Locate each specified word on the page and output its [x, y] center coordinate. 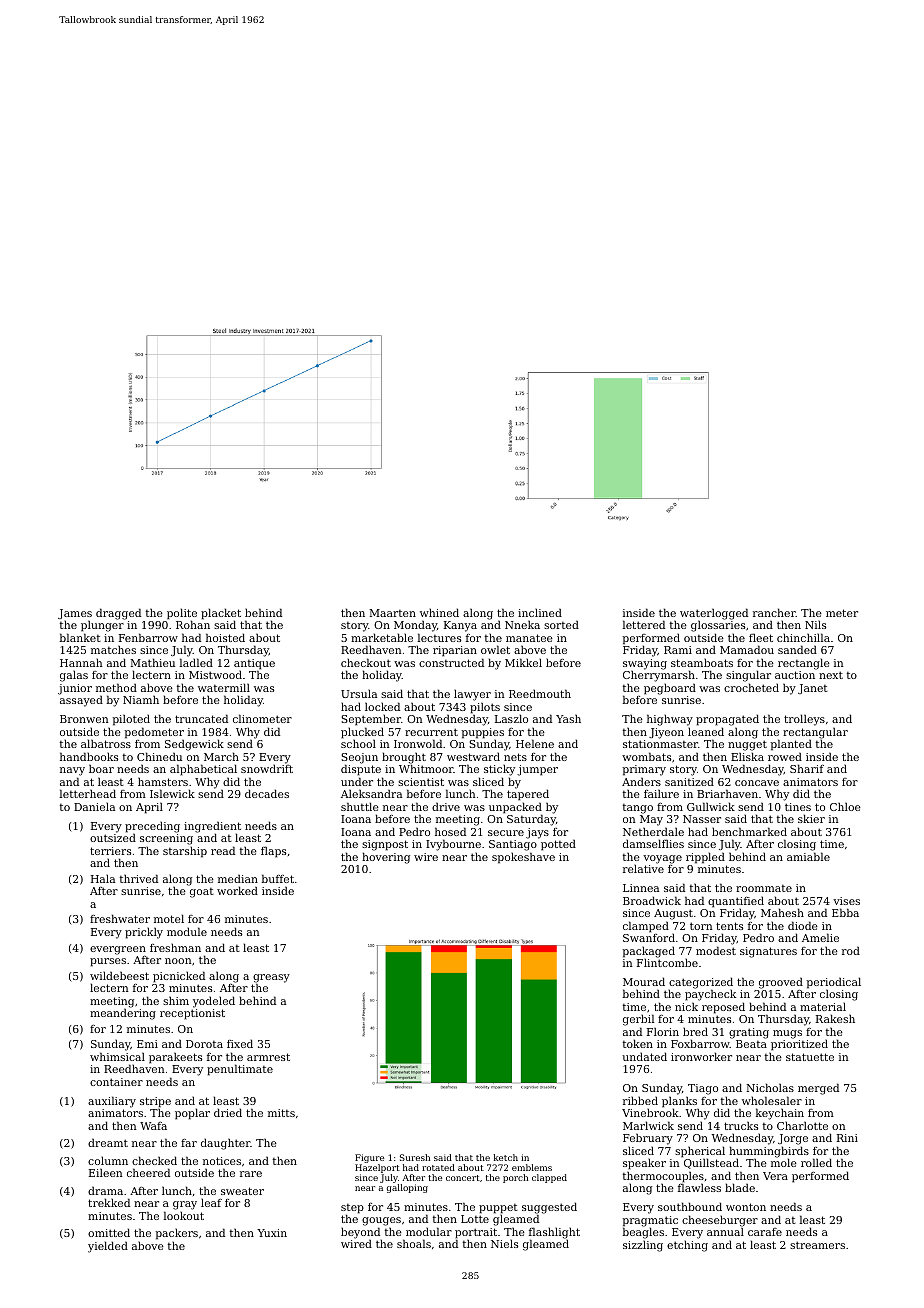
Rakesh [835, 1018]
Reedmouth [540, 693]
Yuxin [272, 1233]
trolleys [804, 720]
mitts [281, 1113]
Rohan [193, 625]
